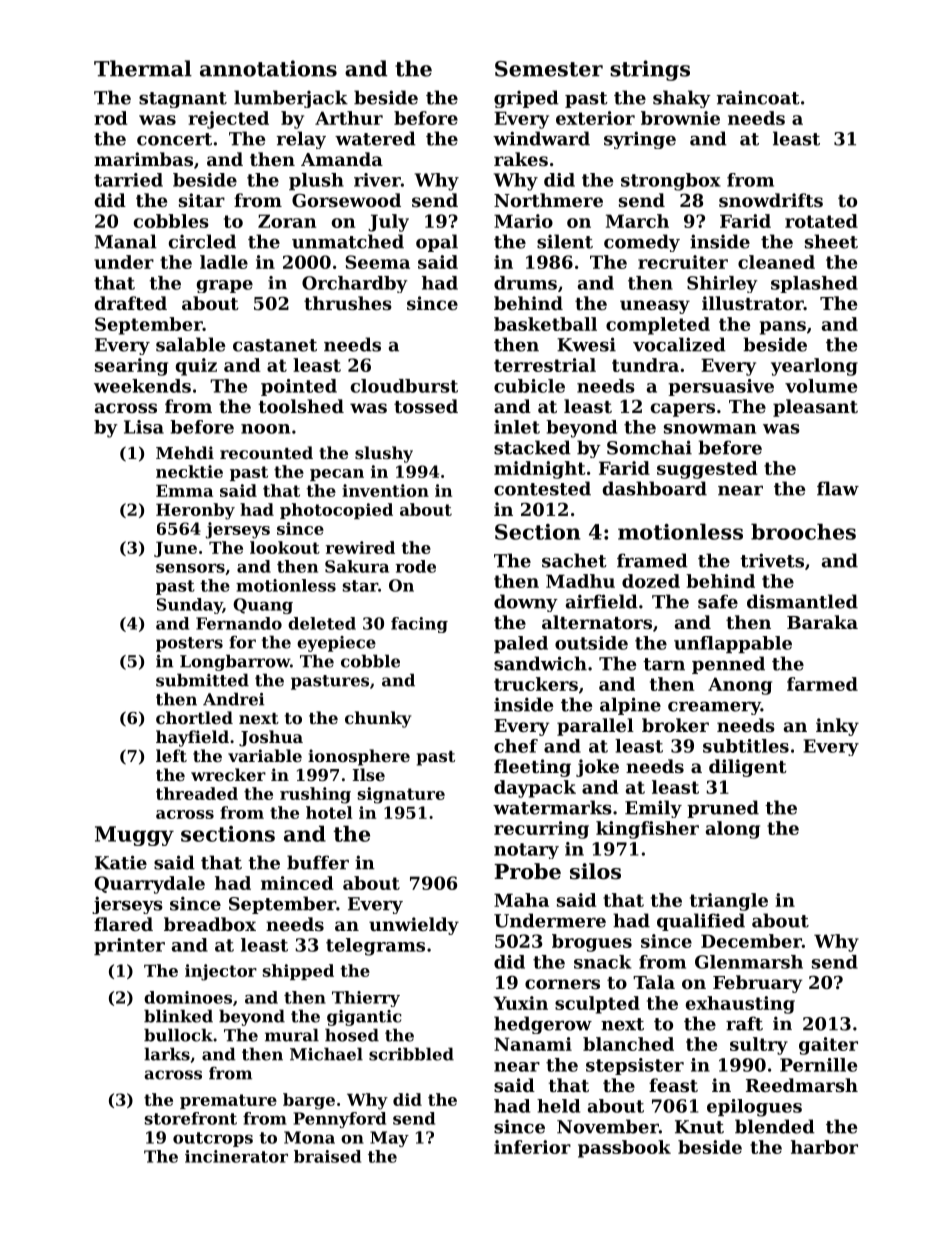 The height and width of the document is (1233, 952). I want to click on incinerator, so click(236, 1156).
